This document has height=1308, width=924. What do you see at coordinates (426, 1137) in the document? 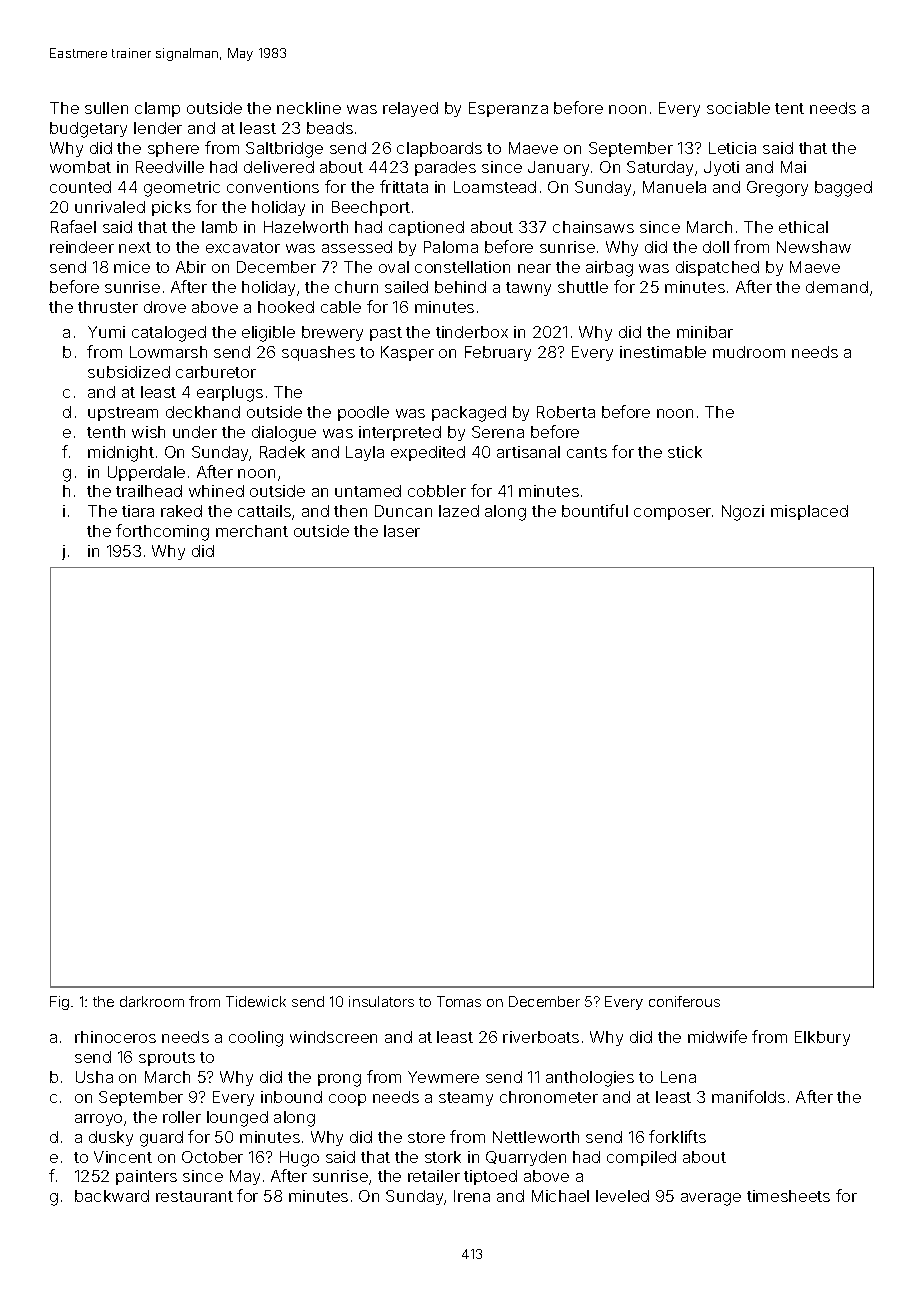
I see `store` at bounding box center [426, 1137].
